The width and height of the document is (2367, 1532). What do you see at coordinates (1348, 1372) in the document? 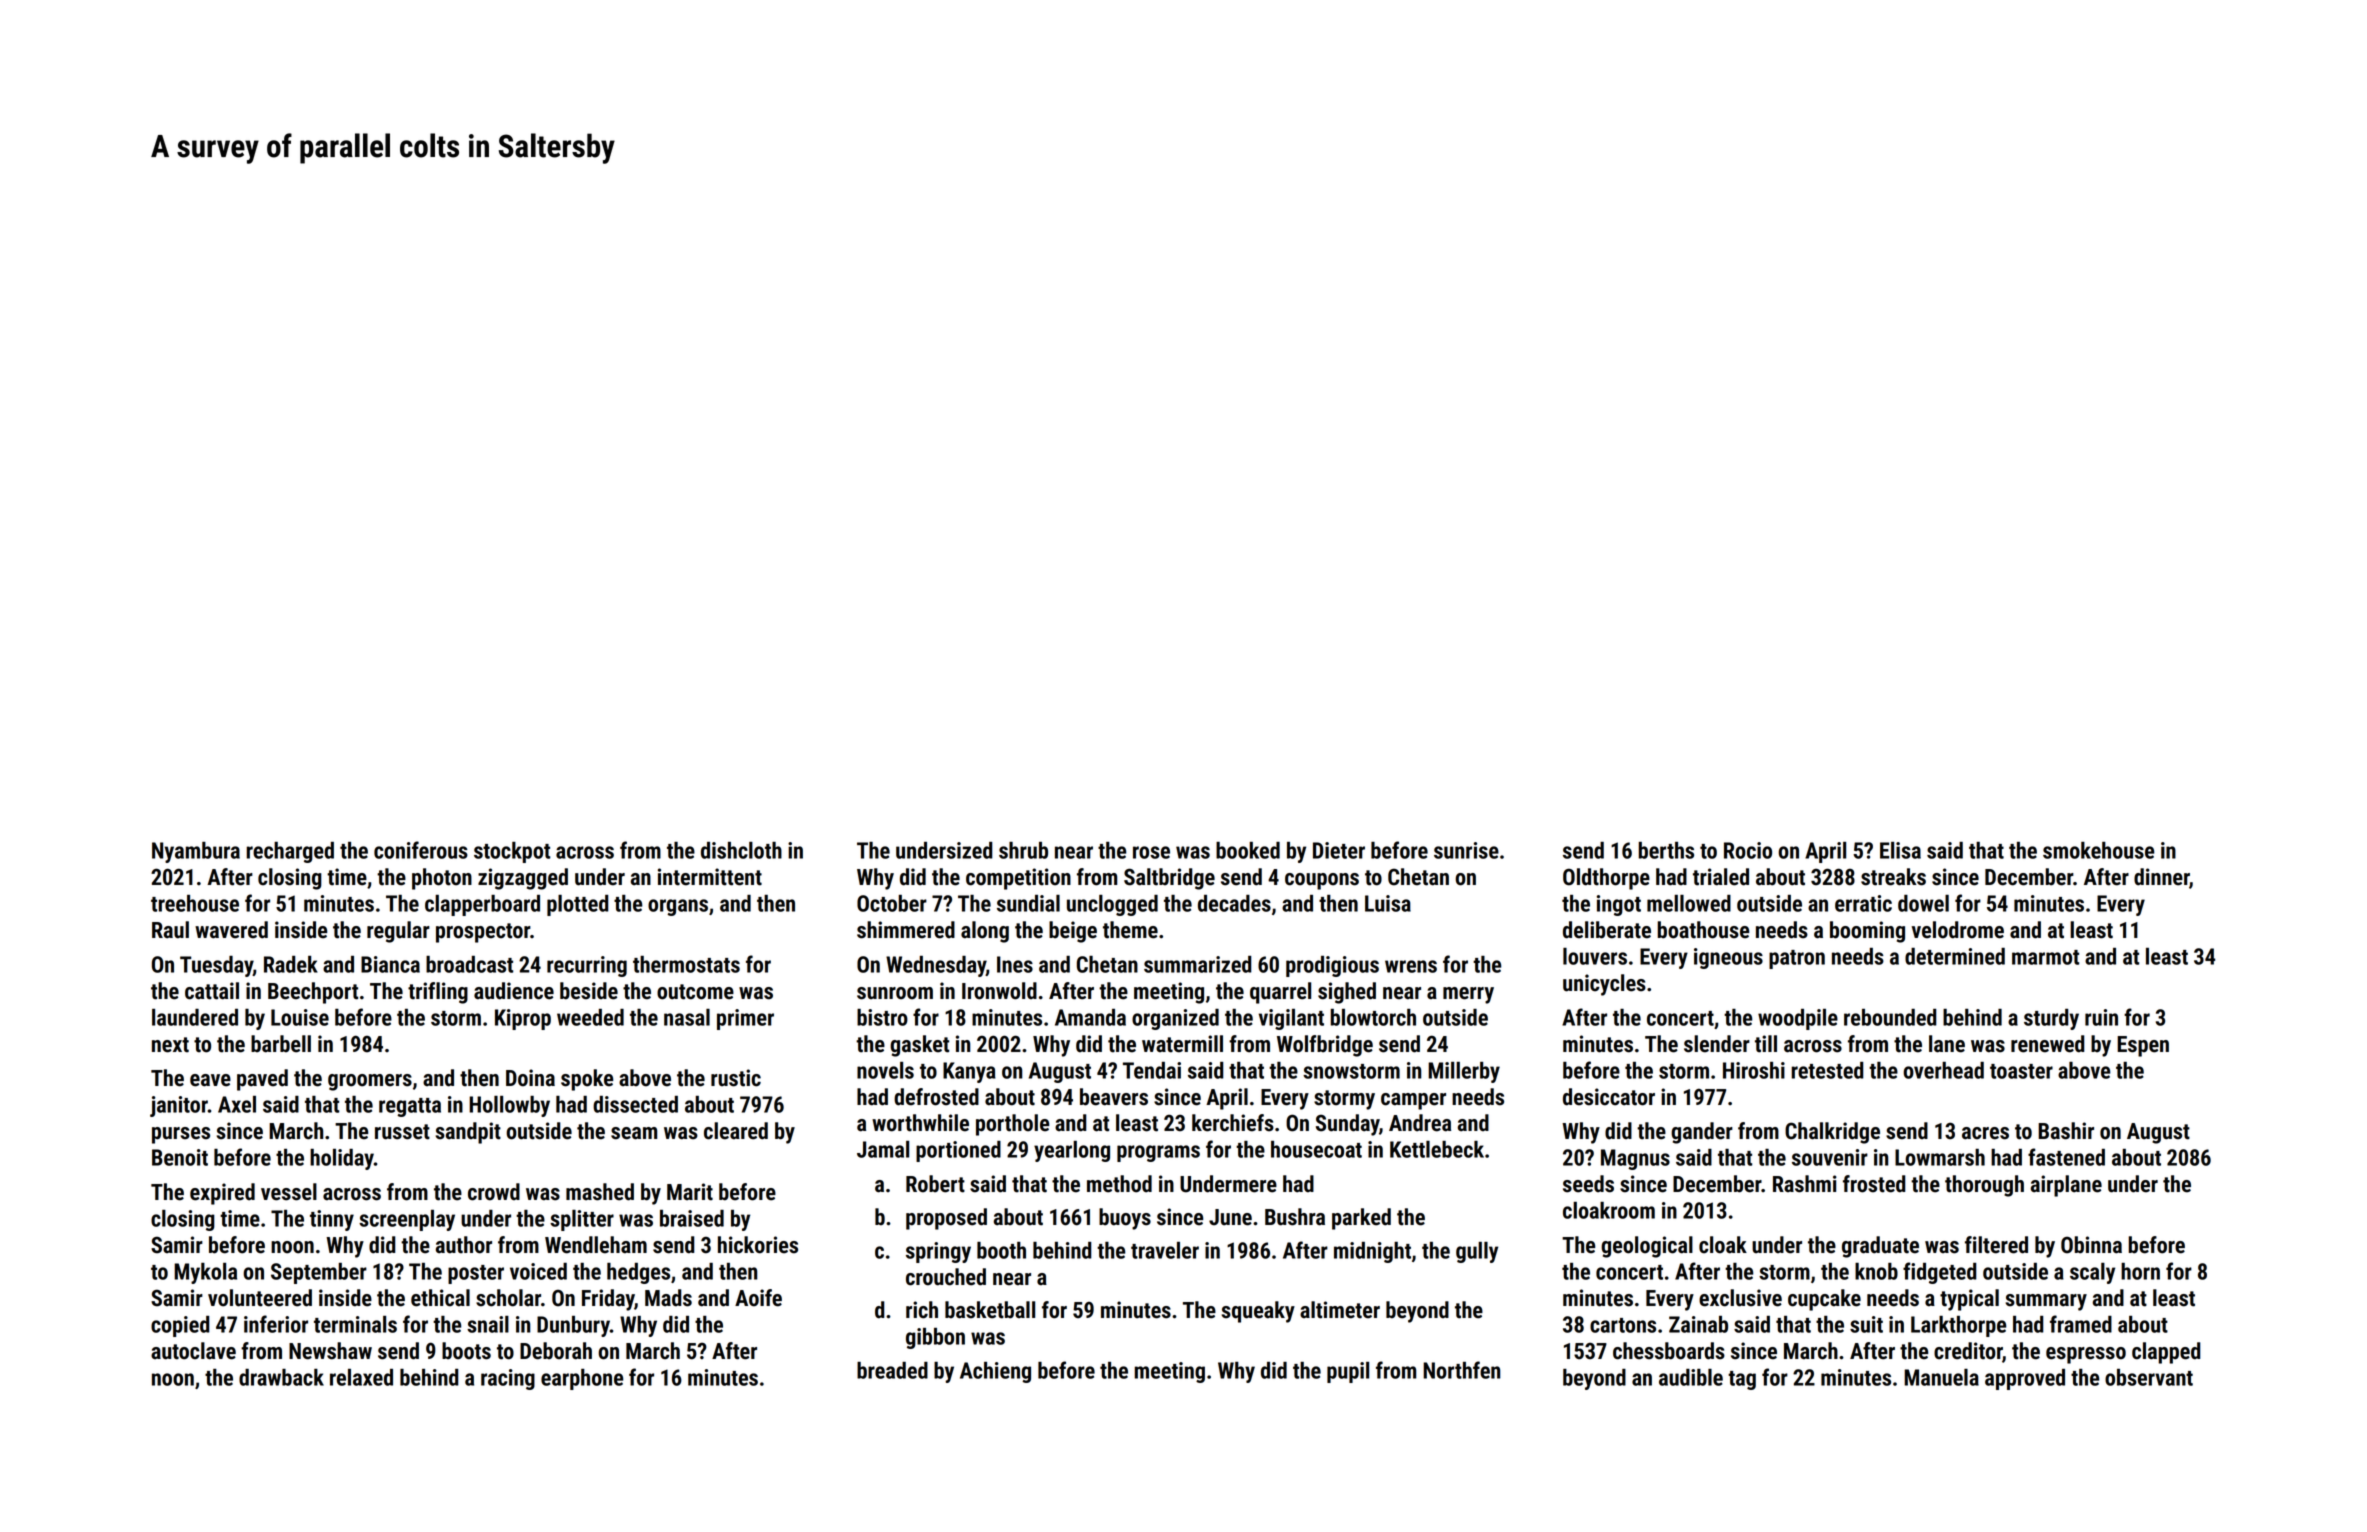
I see `pupil` at bounding box center [1348, 1372].
